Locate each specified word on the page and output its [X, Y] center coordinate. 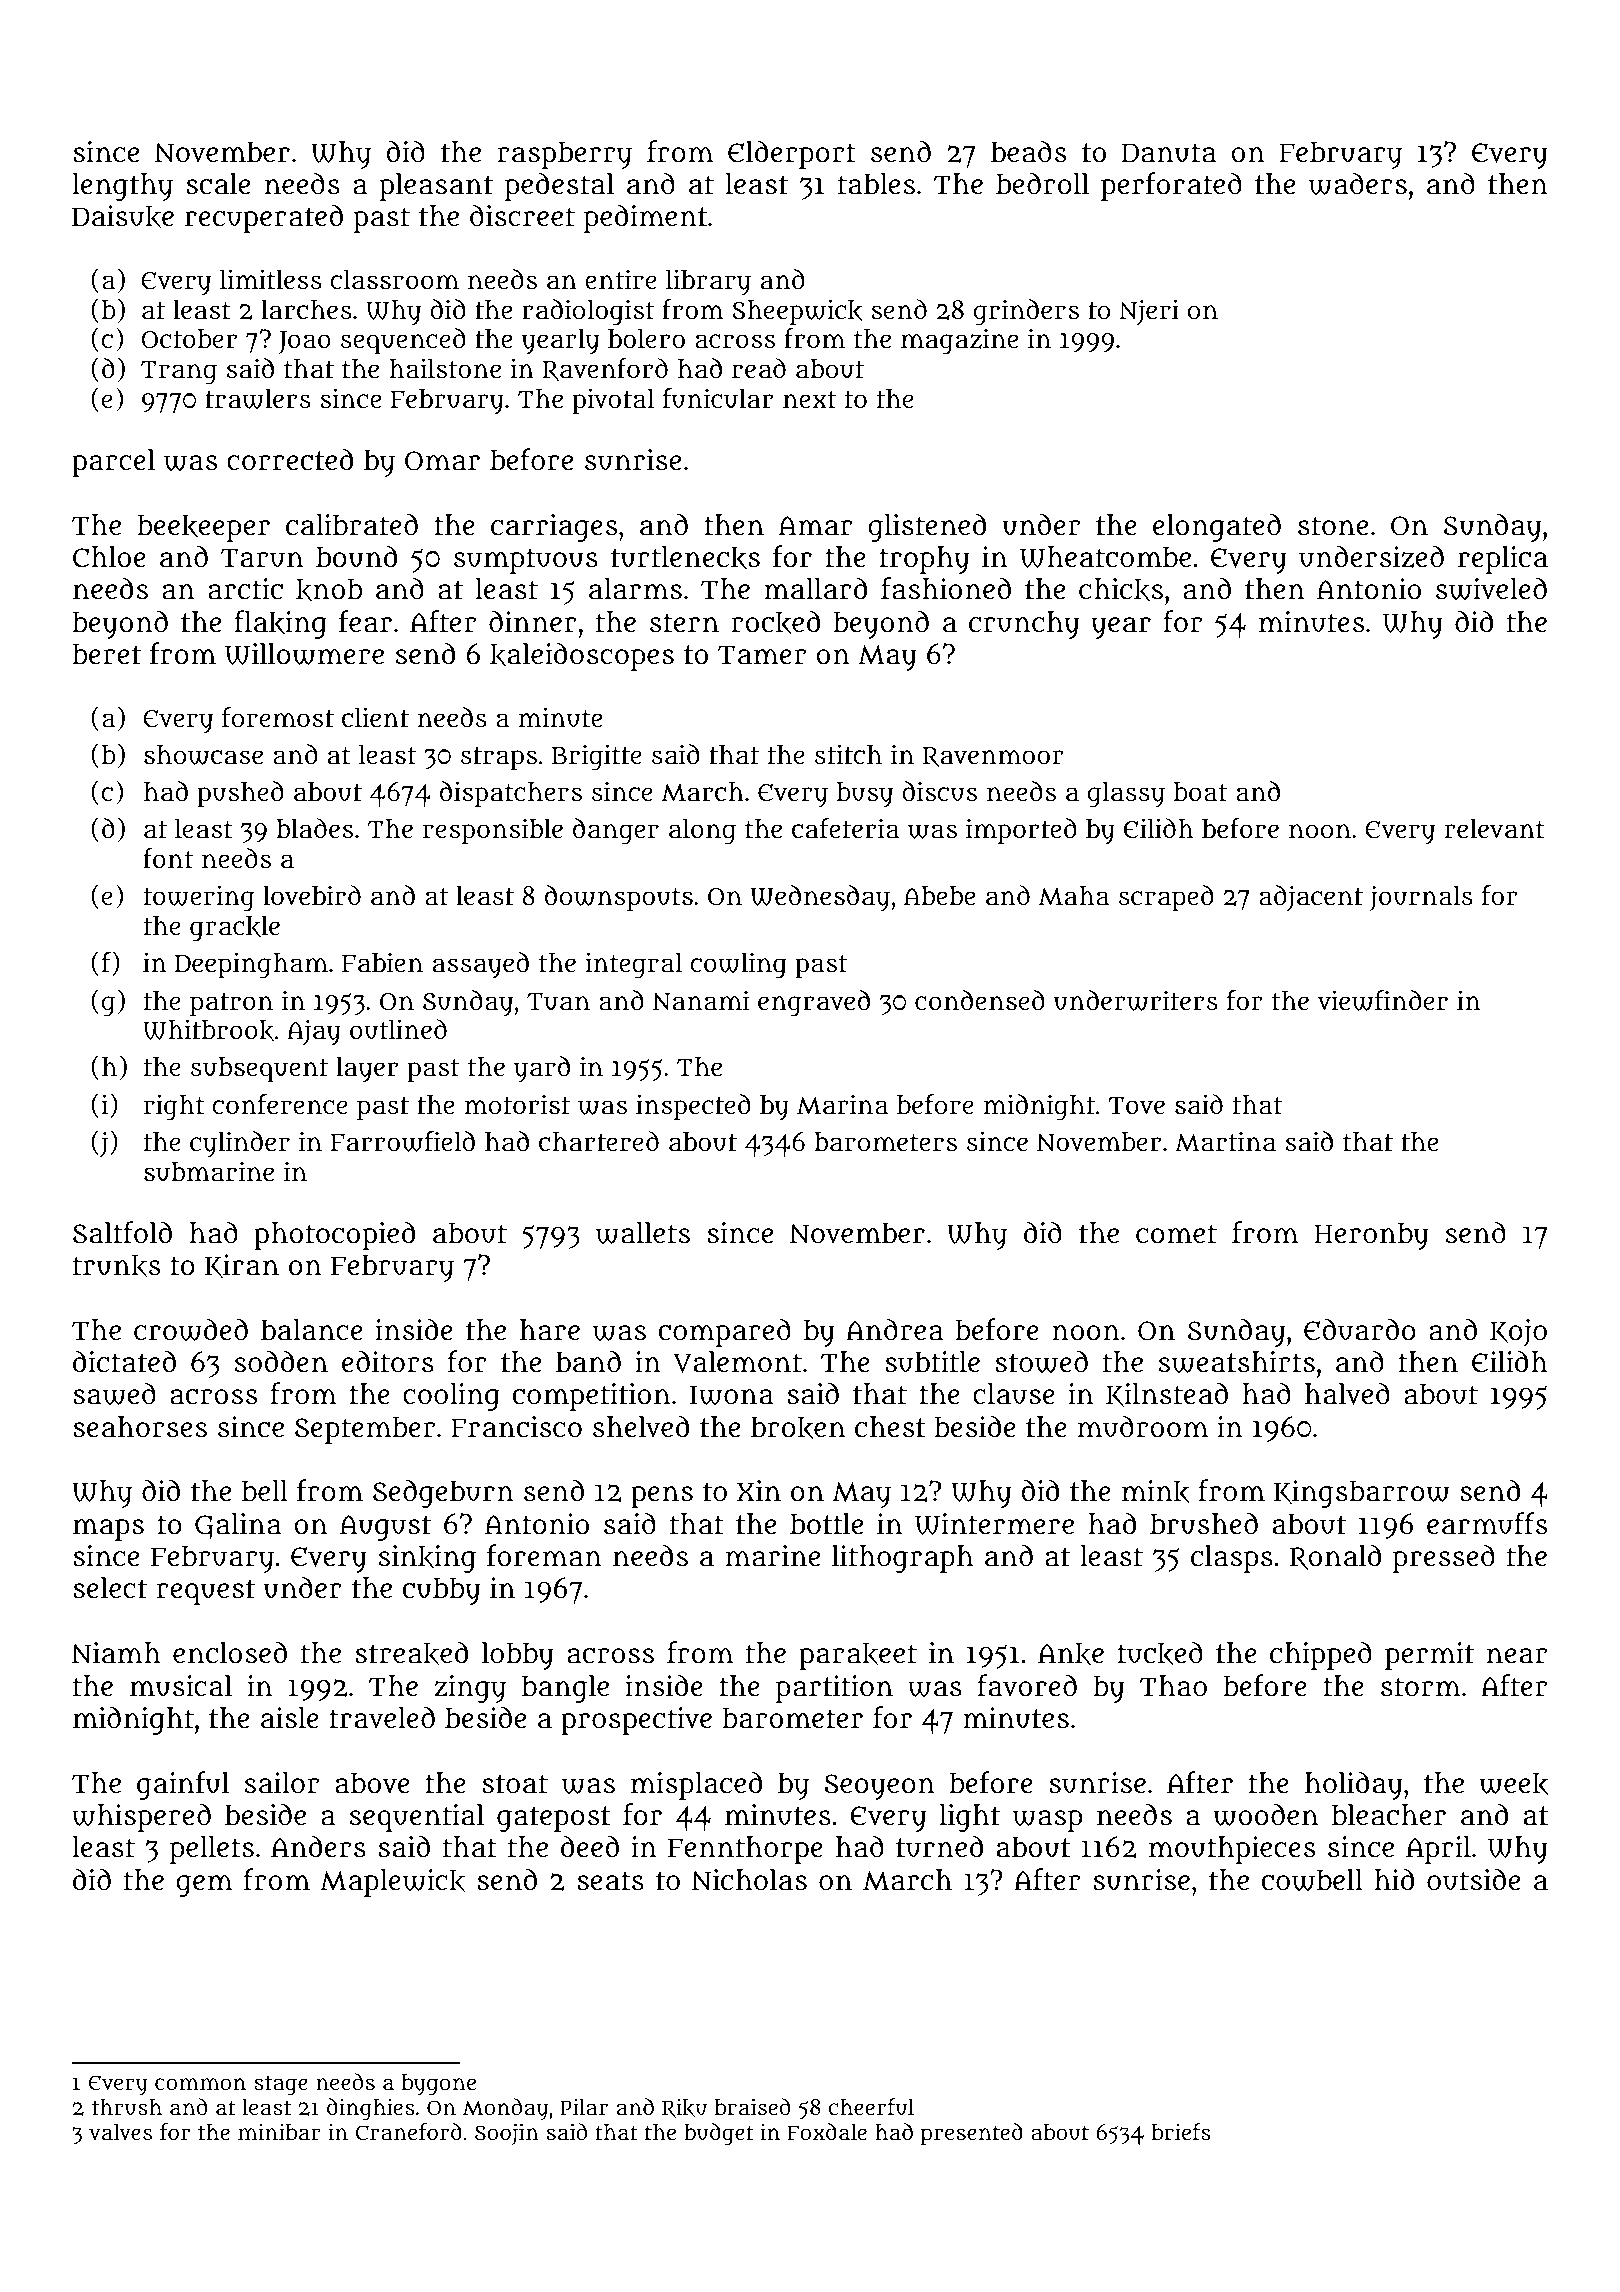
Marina [842, 1104]
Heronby [1371, 1236]
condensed [980, 1000]
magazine [959, 341]
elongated [1217, 527]
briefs [1181, 2132]
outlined [398, 1029]
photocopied [334, 1235]
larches [306, 310]
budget [719, 2134]
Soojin [507, 2134]
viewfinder [1382, 1000]
